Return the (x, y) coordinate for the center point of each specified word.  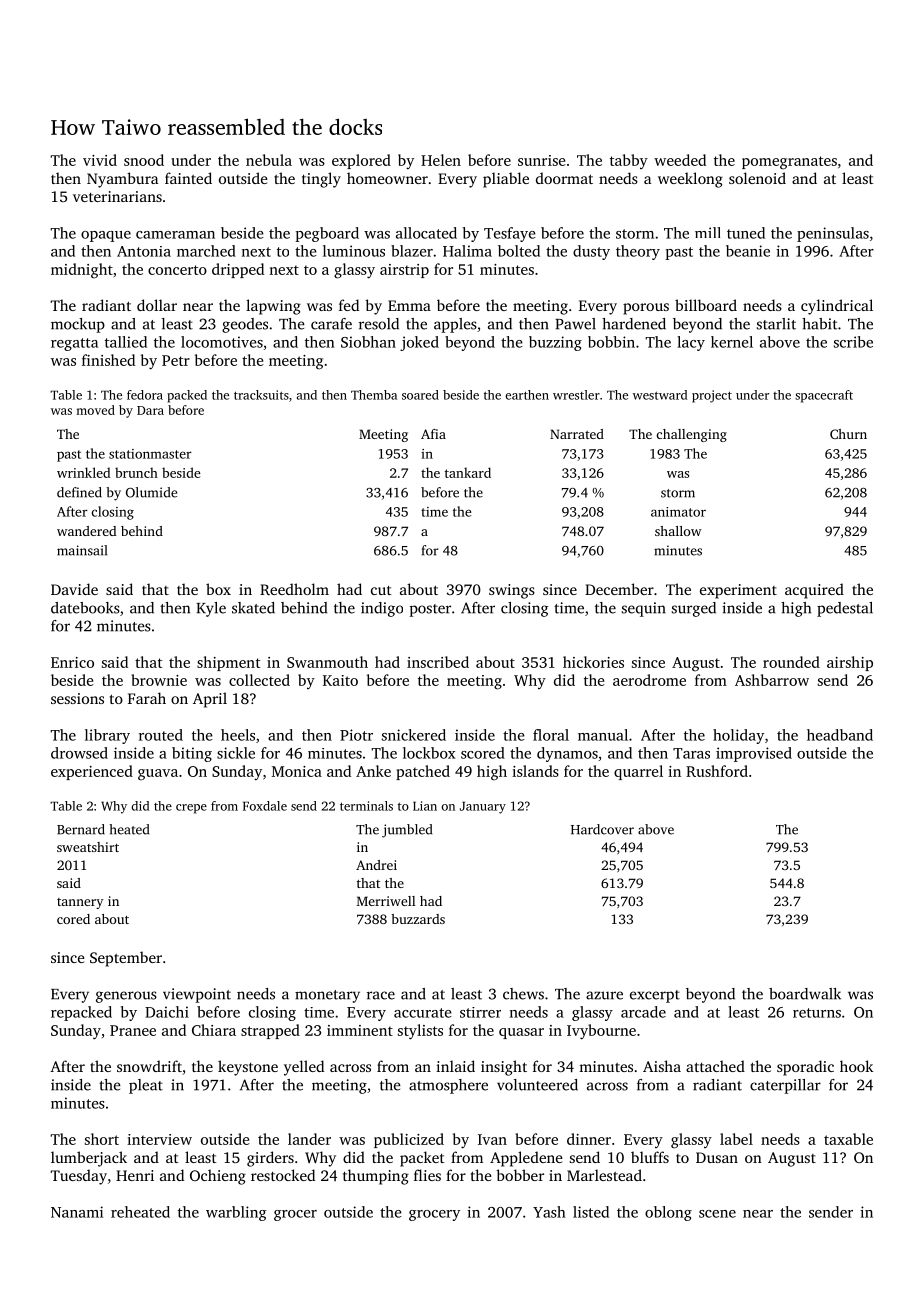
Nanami (77, 1212)
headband (840, 735)
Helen (441, 160)
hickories (593, 662)
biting (192, 754)
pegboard (327, 234)
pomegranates (789, 163)
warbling (236, 1213)
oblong (668, 1213)
